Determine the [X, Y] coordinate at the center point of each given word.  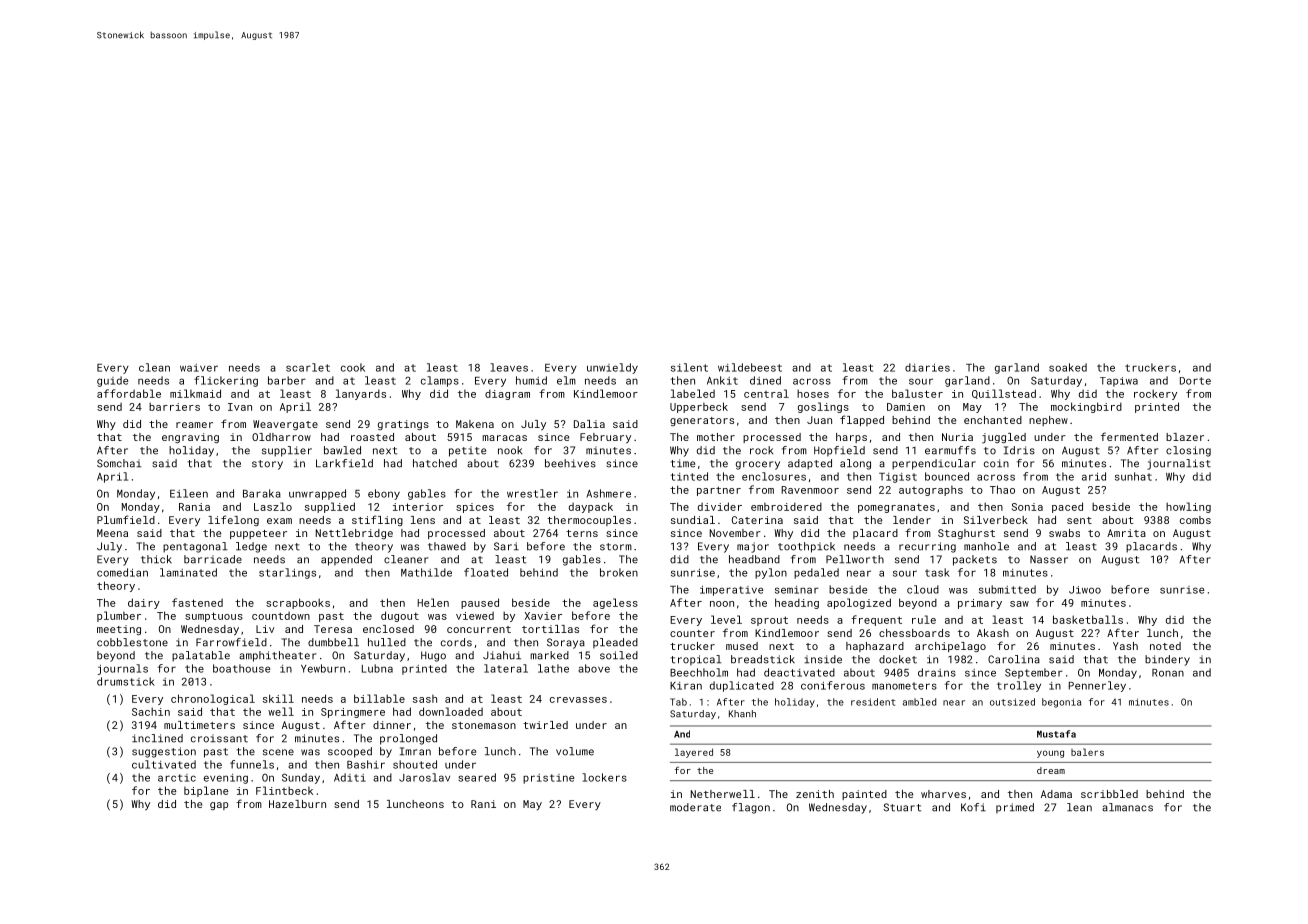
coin [996, 463]
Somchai [119, 463]
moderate [695, 807]
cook [353, 367]
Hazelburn [297, 804]
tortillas [550, 629]
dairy [144, 603]
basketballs [1088, 619]
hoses [813, 393]
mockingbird [1086, 407]
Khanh [742, 714]
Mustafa [1056, 734]
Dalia [589, 424]
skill [278, 698]
